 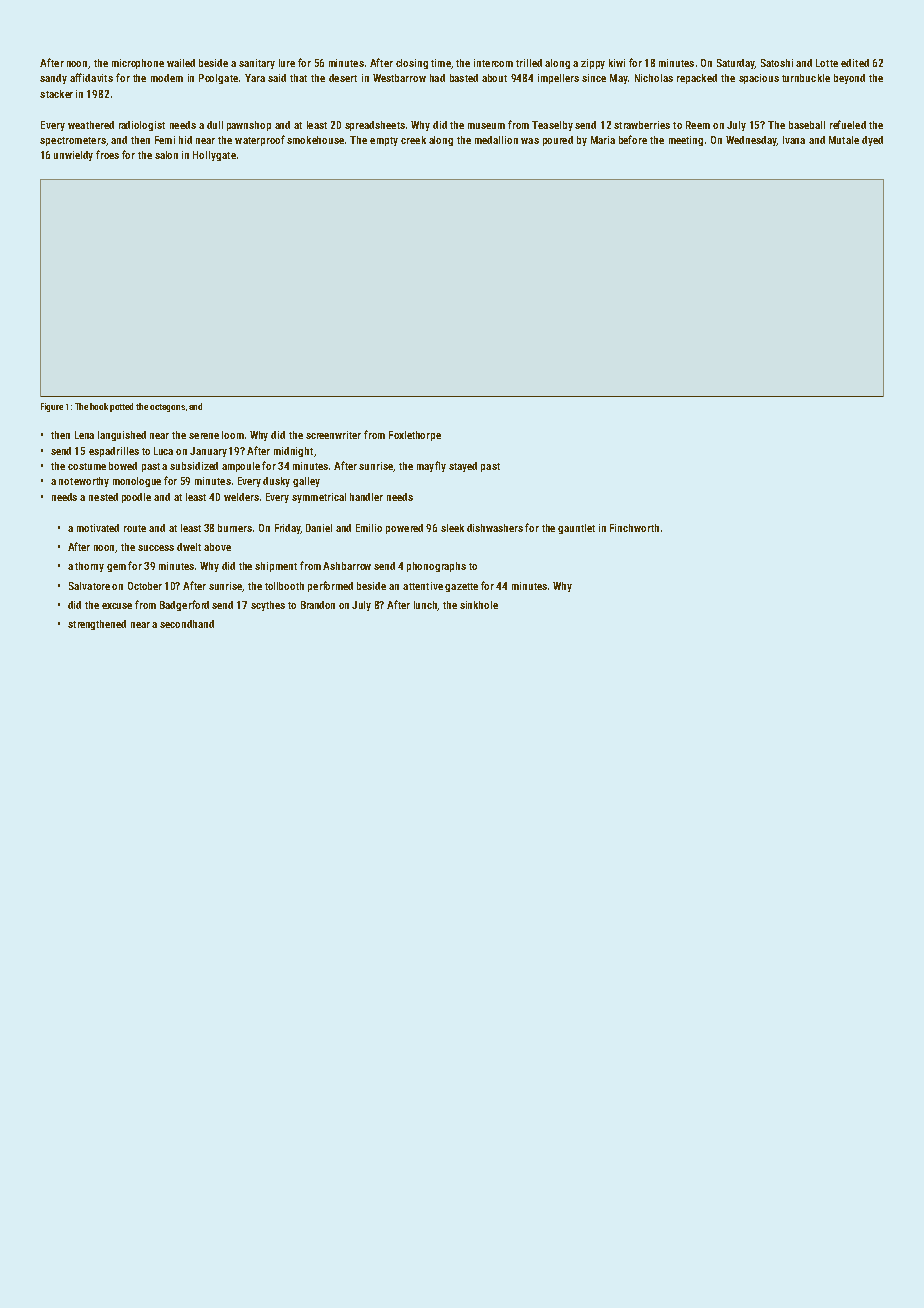 I want to click on midnight, so click(x=293, y=452).
